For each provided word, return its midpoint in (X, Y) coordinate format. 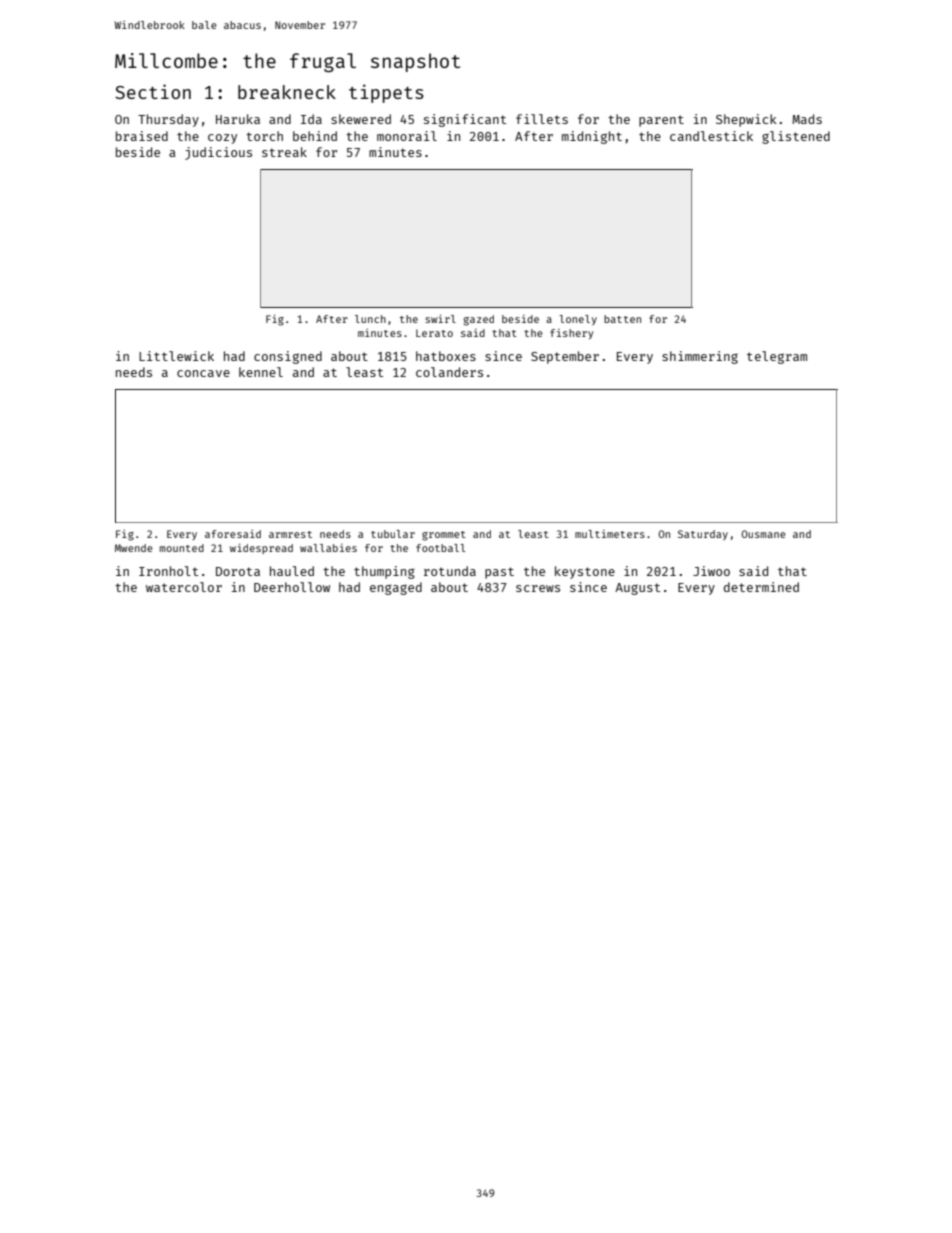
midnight (592, 137)
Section (153, 91)
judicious (218, 153)
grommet (444, 536)
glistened (796, 137)
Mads (807, 119)
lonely (578, 320)
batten (622, 319)
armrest (290, 534)
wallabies (328, 548)
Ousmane (763, 534)
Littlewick (176, 356)
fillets (542, 119)
